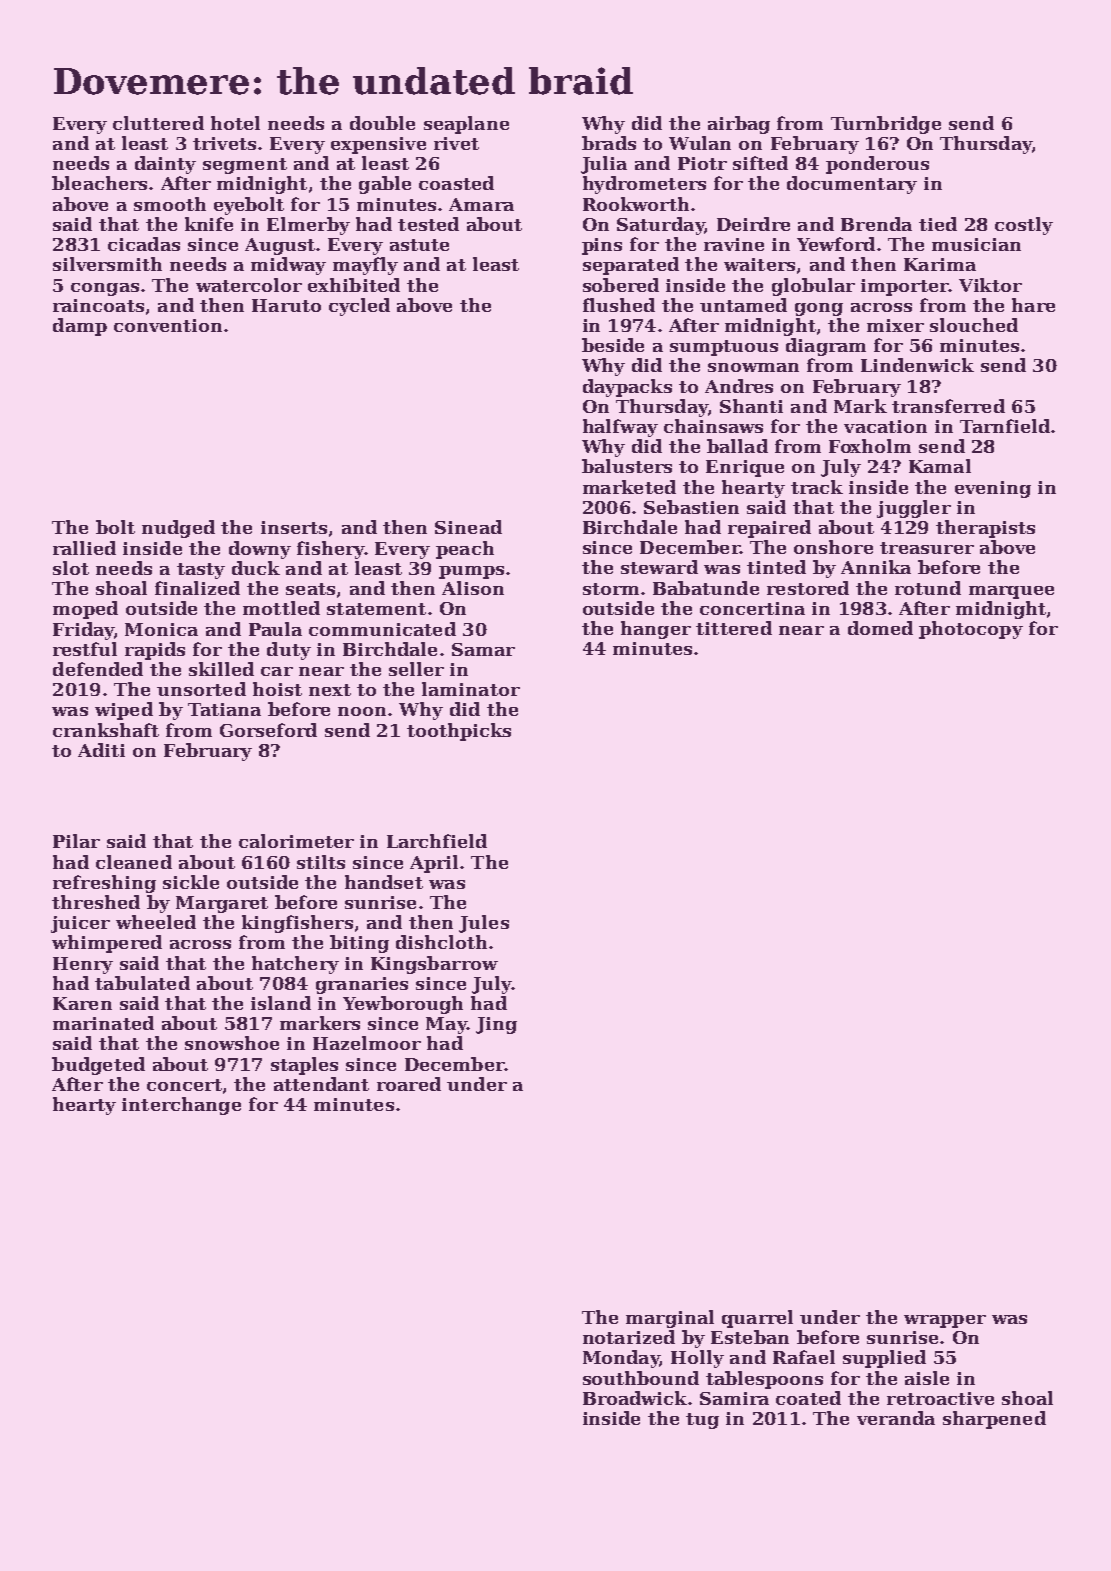 The height and width of the screenshot is (1571, 1111). I want to click on Turnbridge, so click(886, 125).
